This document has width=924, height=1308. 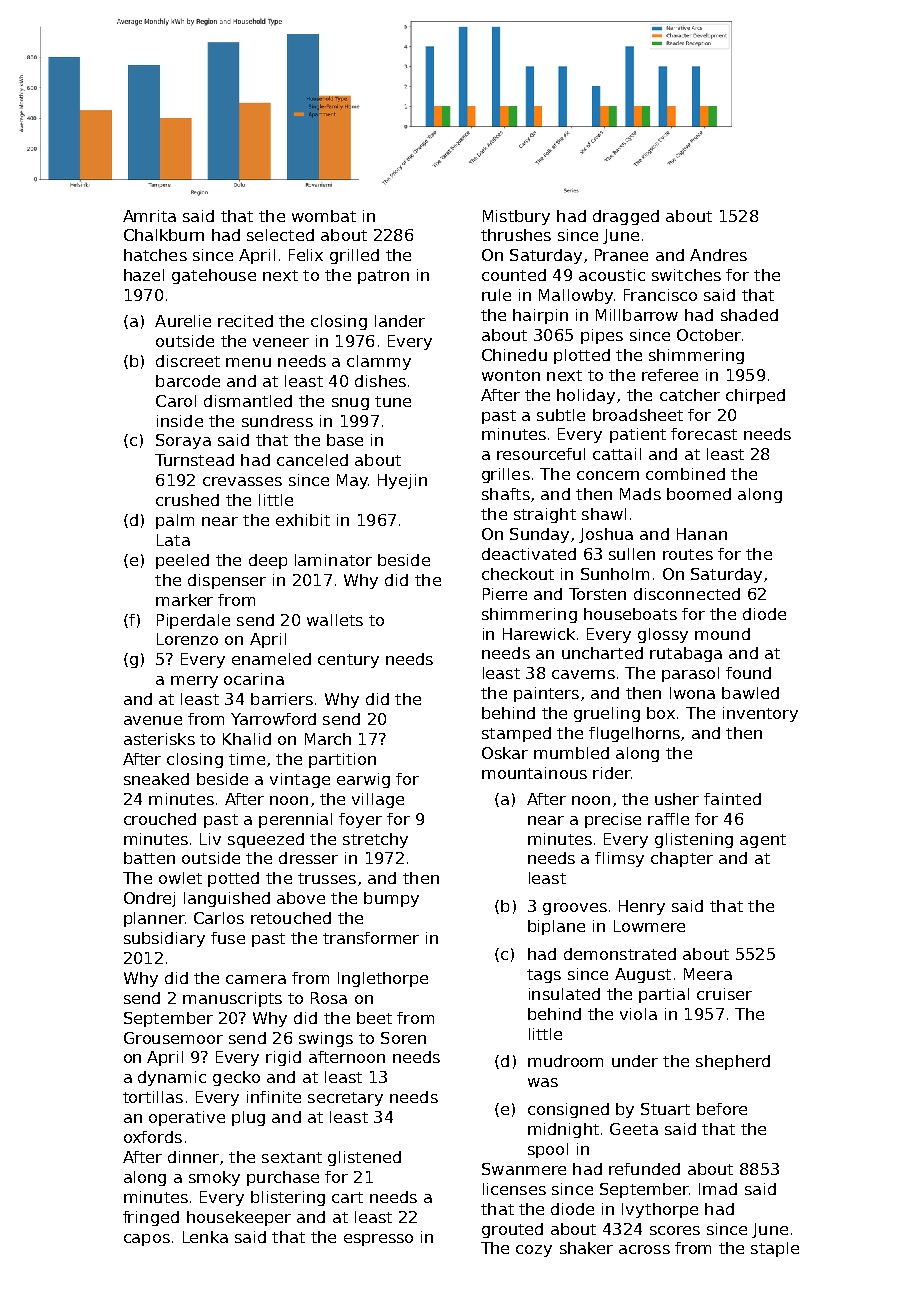 What do you see at coordinates (288, 1198) in the document?
I see `blistering` at bounding box center [288, 1198].
